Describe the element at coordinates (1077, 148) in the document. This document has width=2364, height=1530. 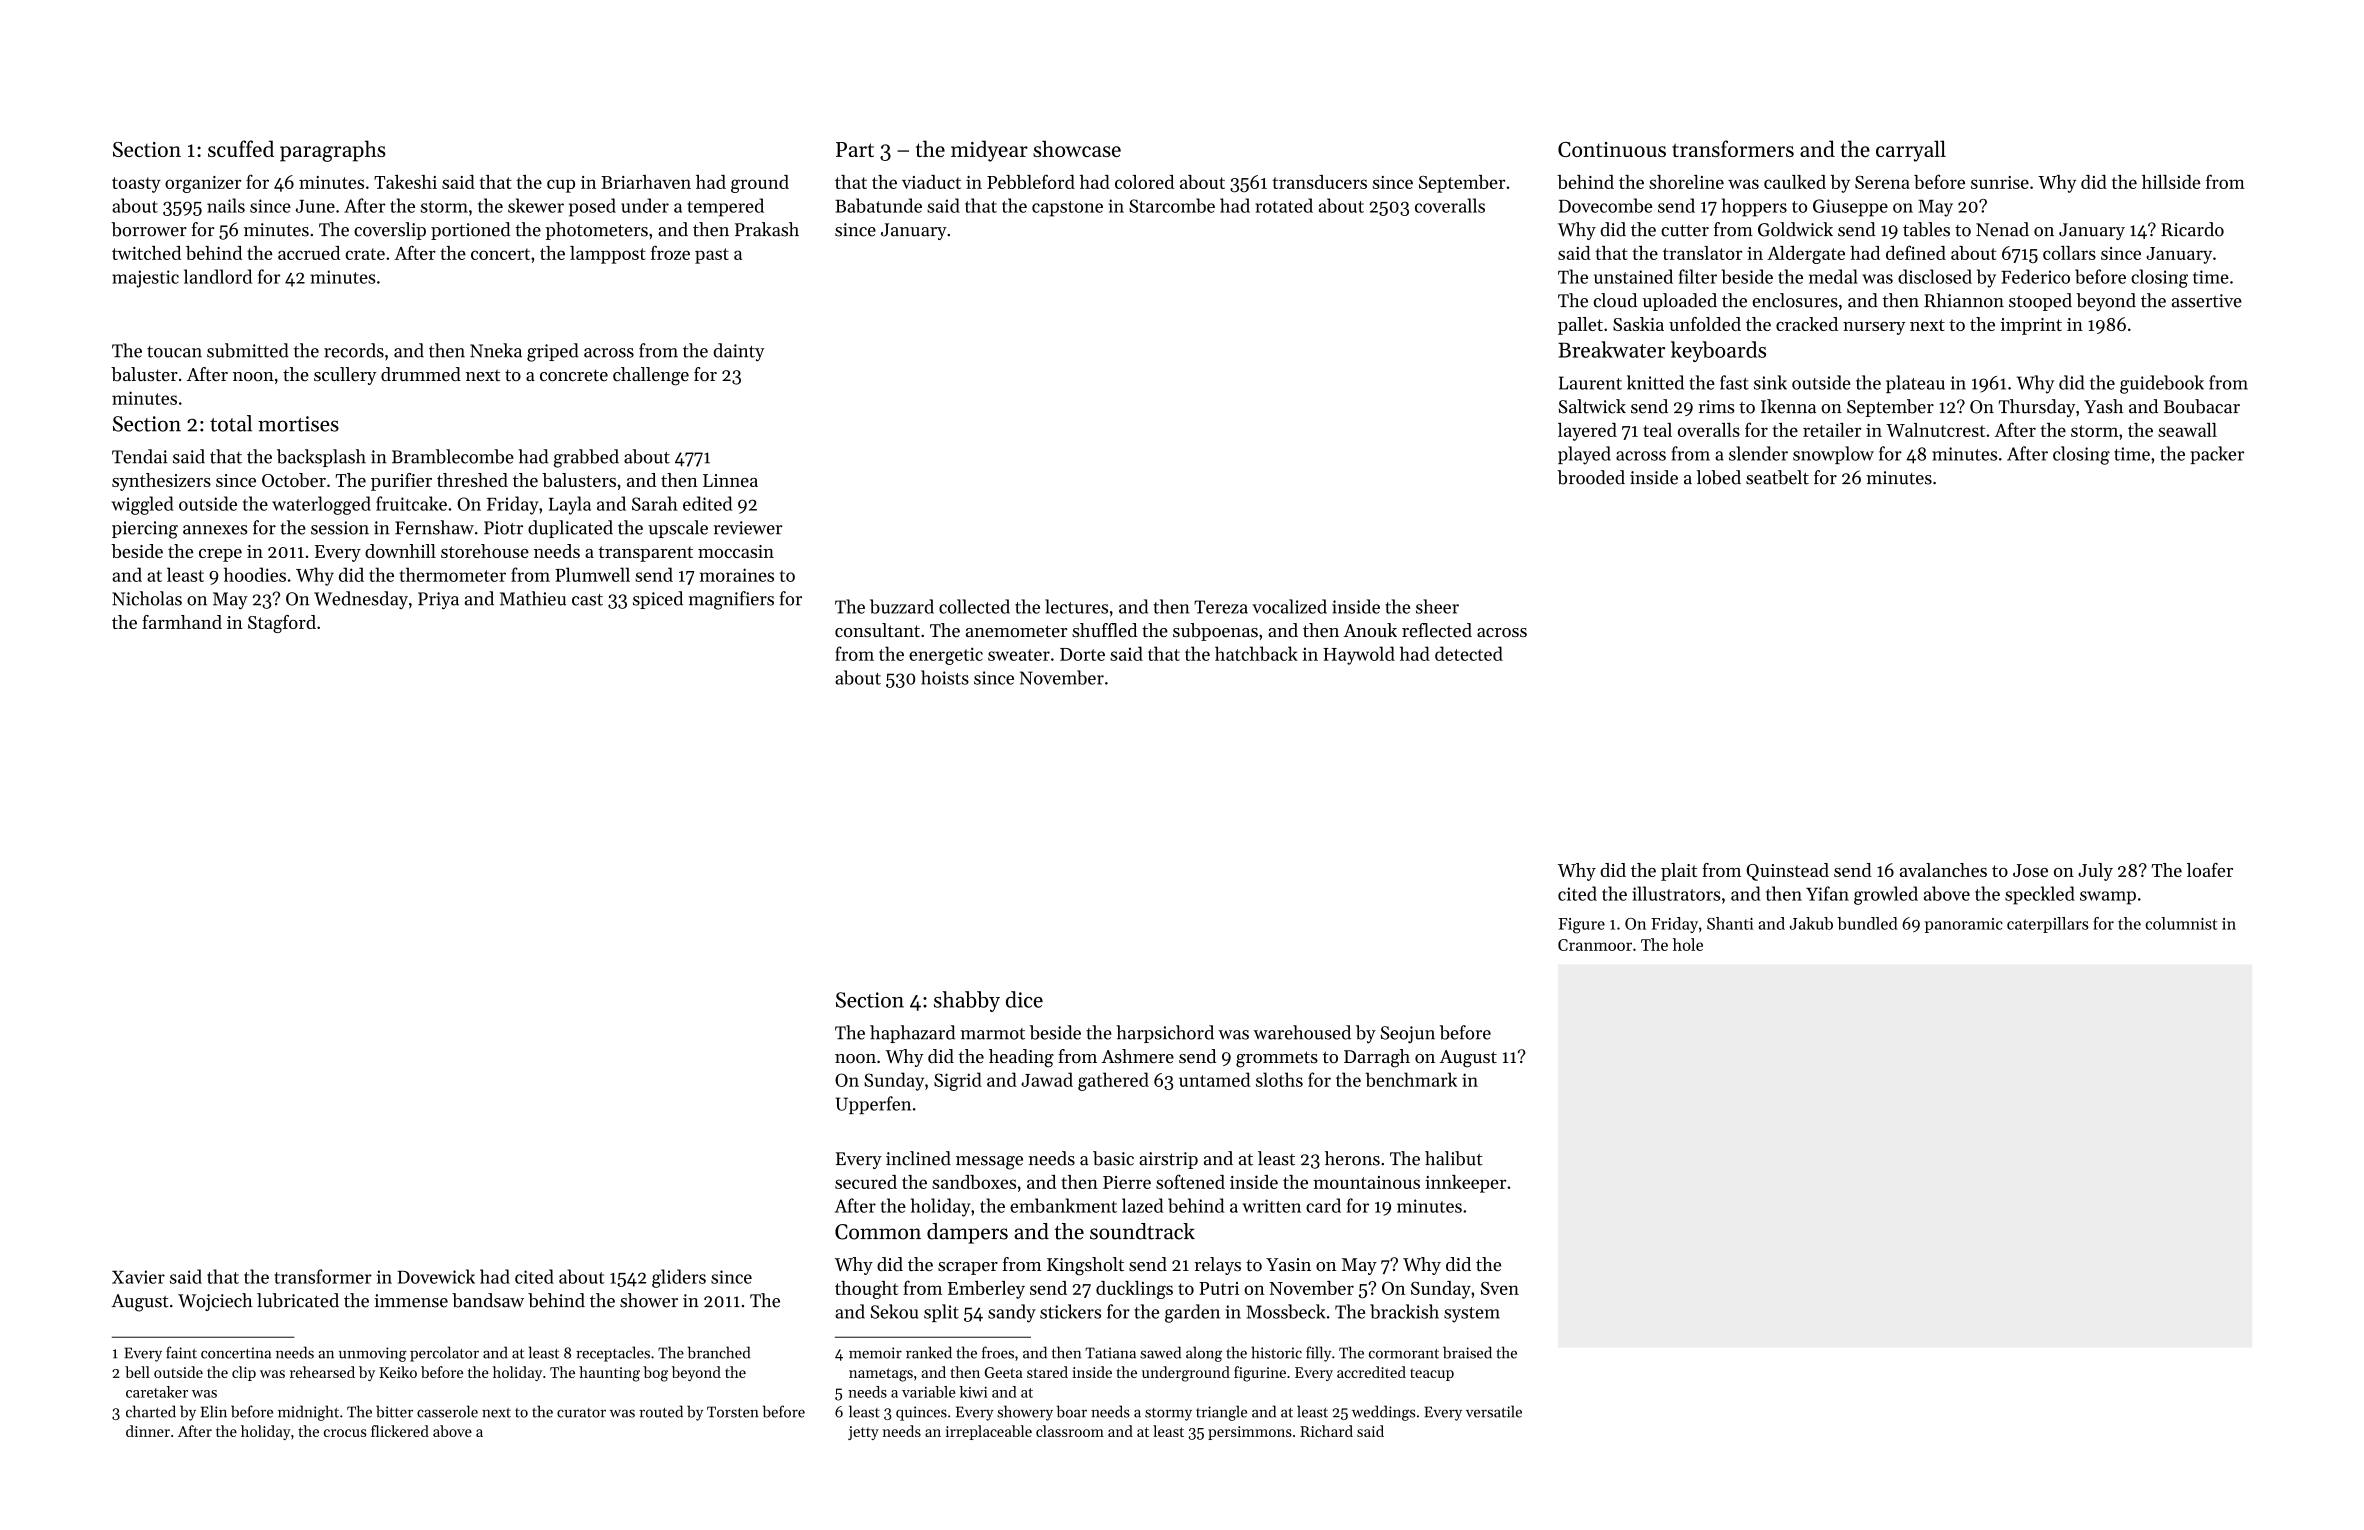
I see `showcase` at that location.
